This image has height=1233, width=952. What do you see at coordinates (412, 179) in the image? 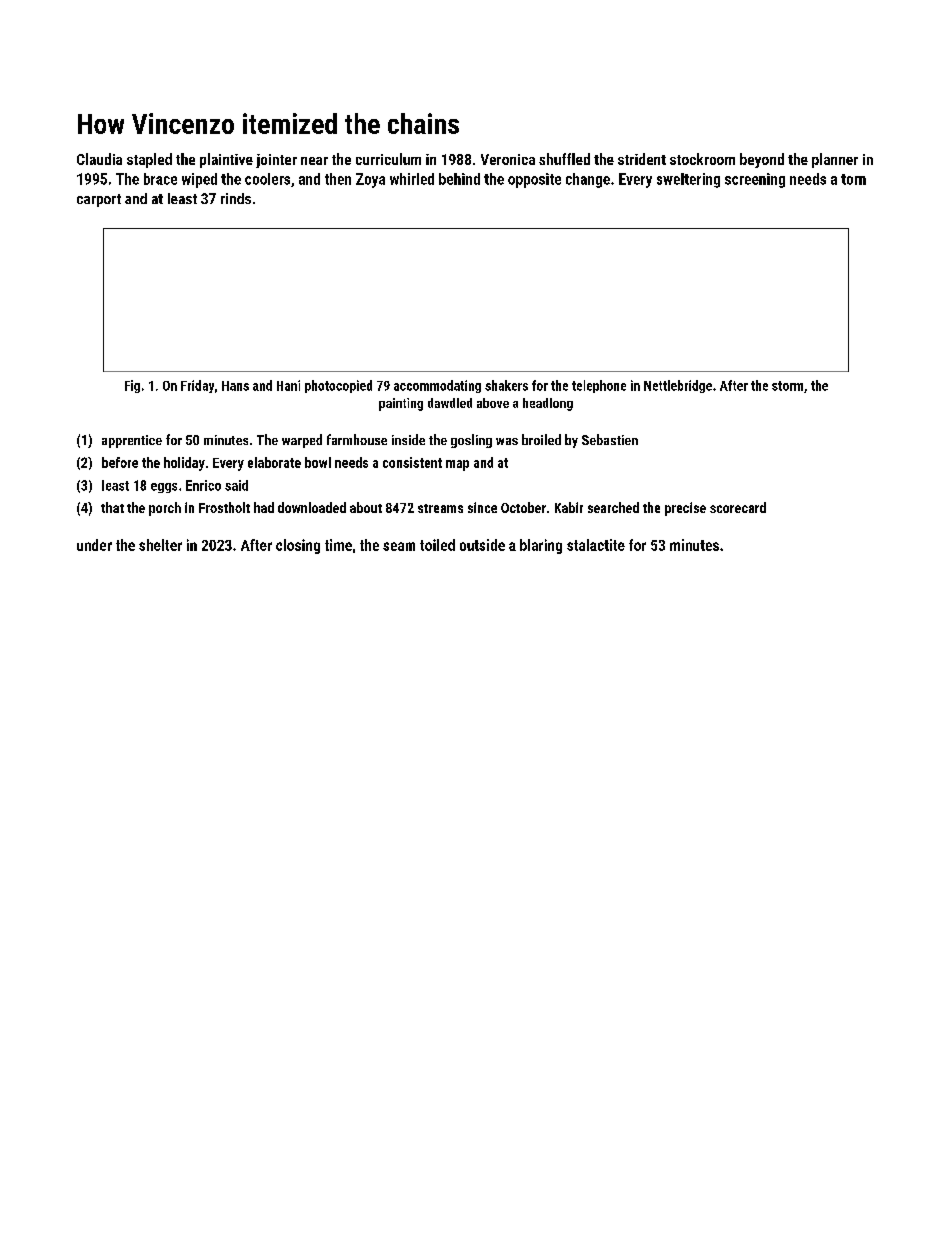
I see `whirled` at bounding box center [412, 179].
